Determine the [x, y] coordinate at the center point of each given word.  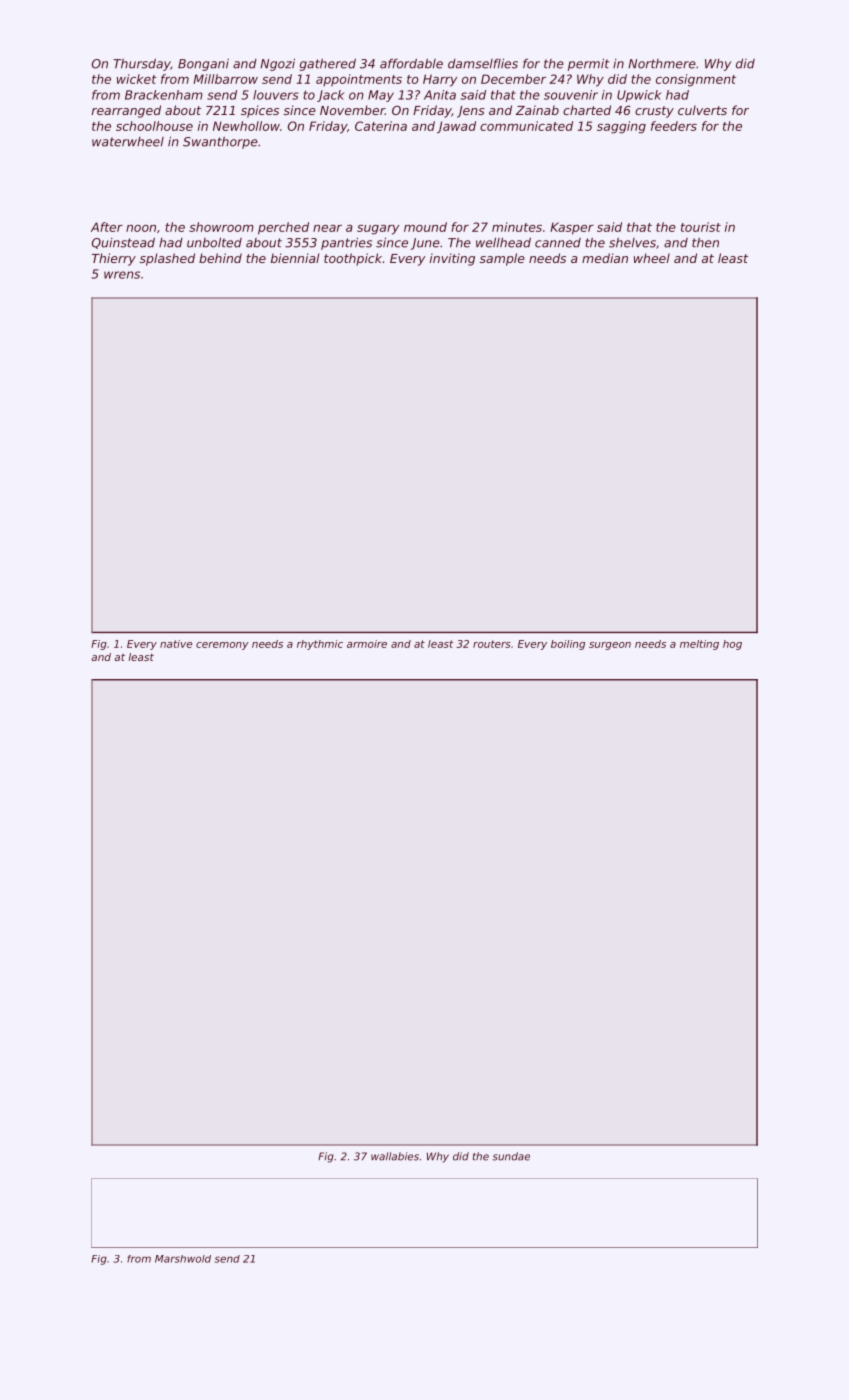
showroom [221, 227]
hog [732, 645]
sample [502, 259]
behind [220, 258]
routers [492, 644]
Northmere [662, 64]
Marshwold [183, 1259]
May [381, 96]
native [176, 644]
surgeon [610, 646]
